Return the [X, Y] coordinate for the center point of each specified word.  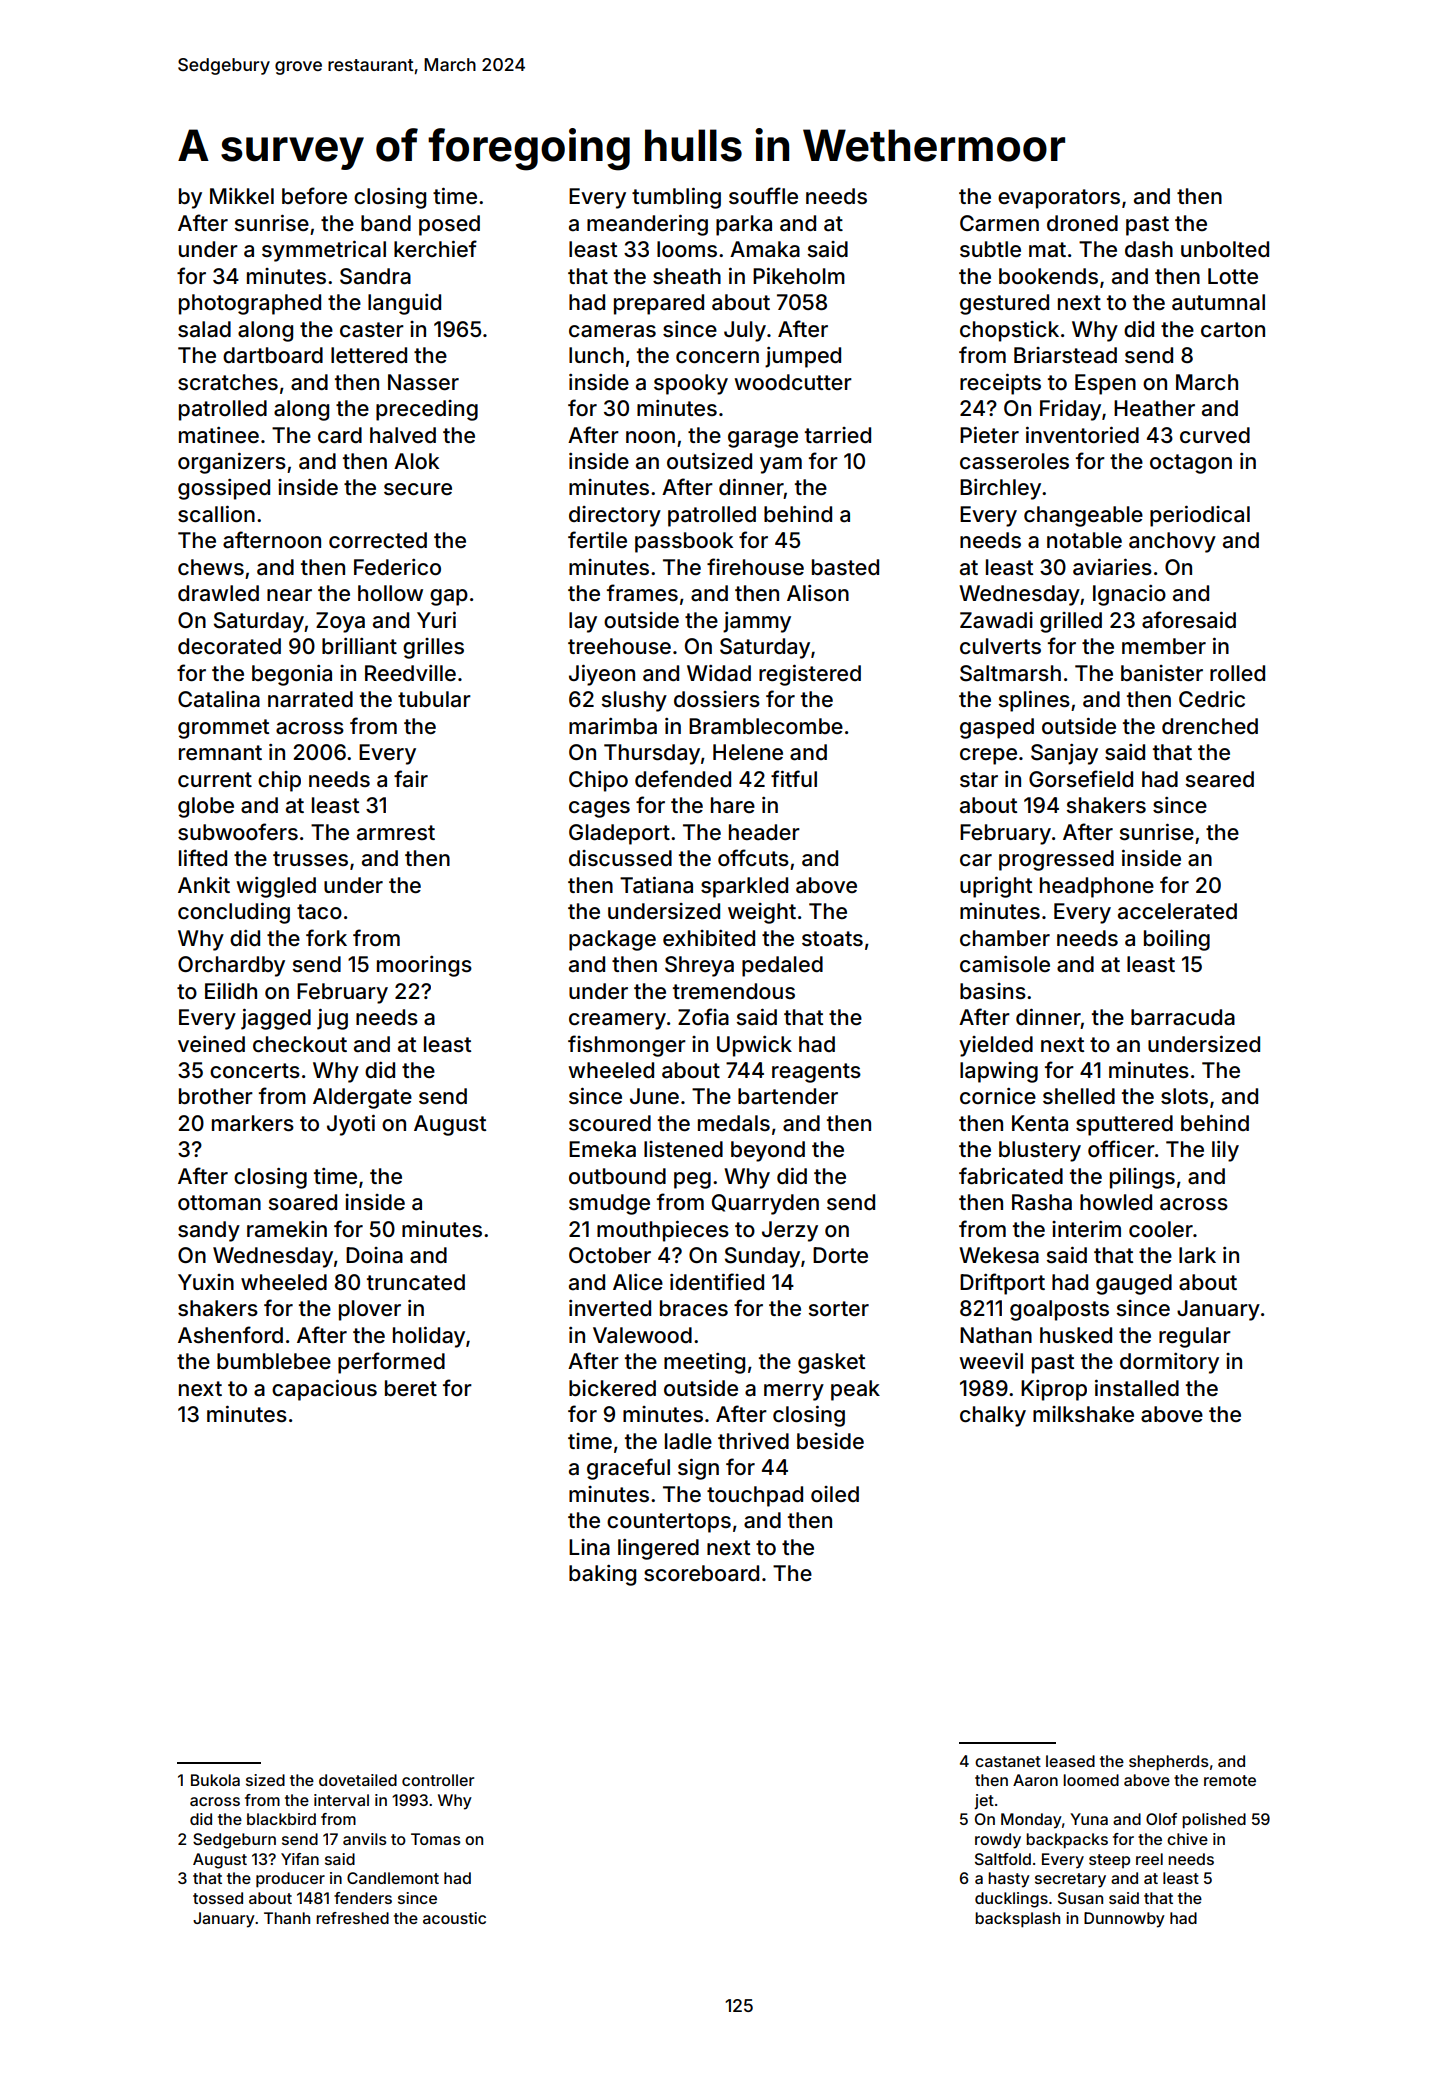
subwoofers [238, 831]
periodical [1200, 516]
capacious [324, 1390]
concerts [255, 1070]
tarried [838, 435]
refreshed [352, 1918]
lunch [596, 355]
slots [1184, 1096]
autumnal [1218, 302]
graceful [628, 1469]
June [654, 1096]
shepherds [1169, 1763]
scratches [228, 382]
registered [810, 675]
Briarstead [1065, 355]
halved [403, 435]
